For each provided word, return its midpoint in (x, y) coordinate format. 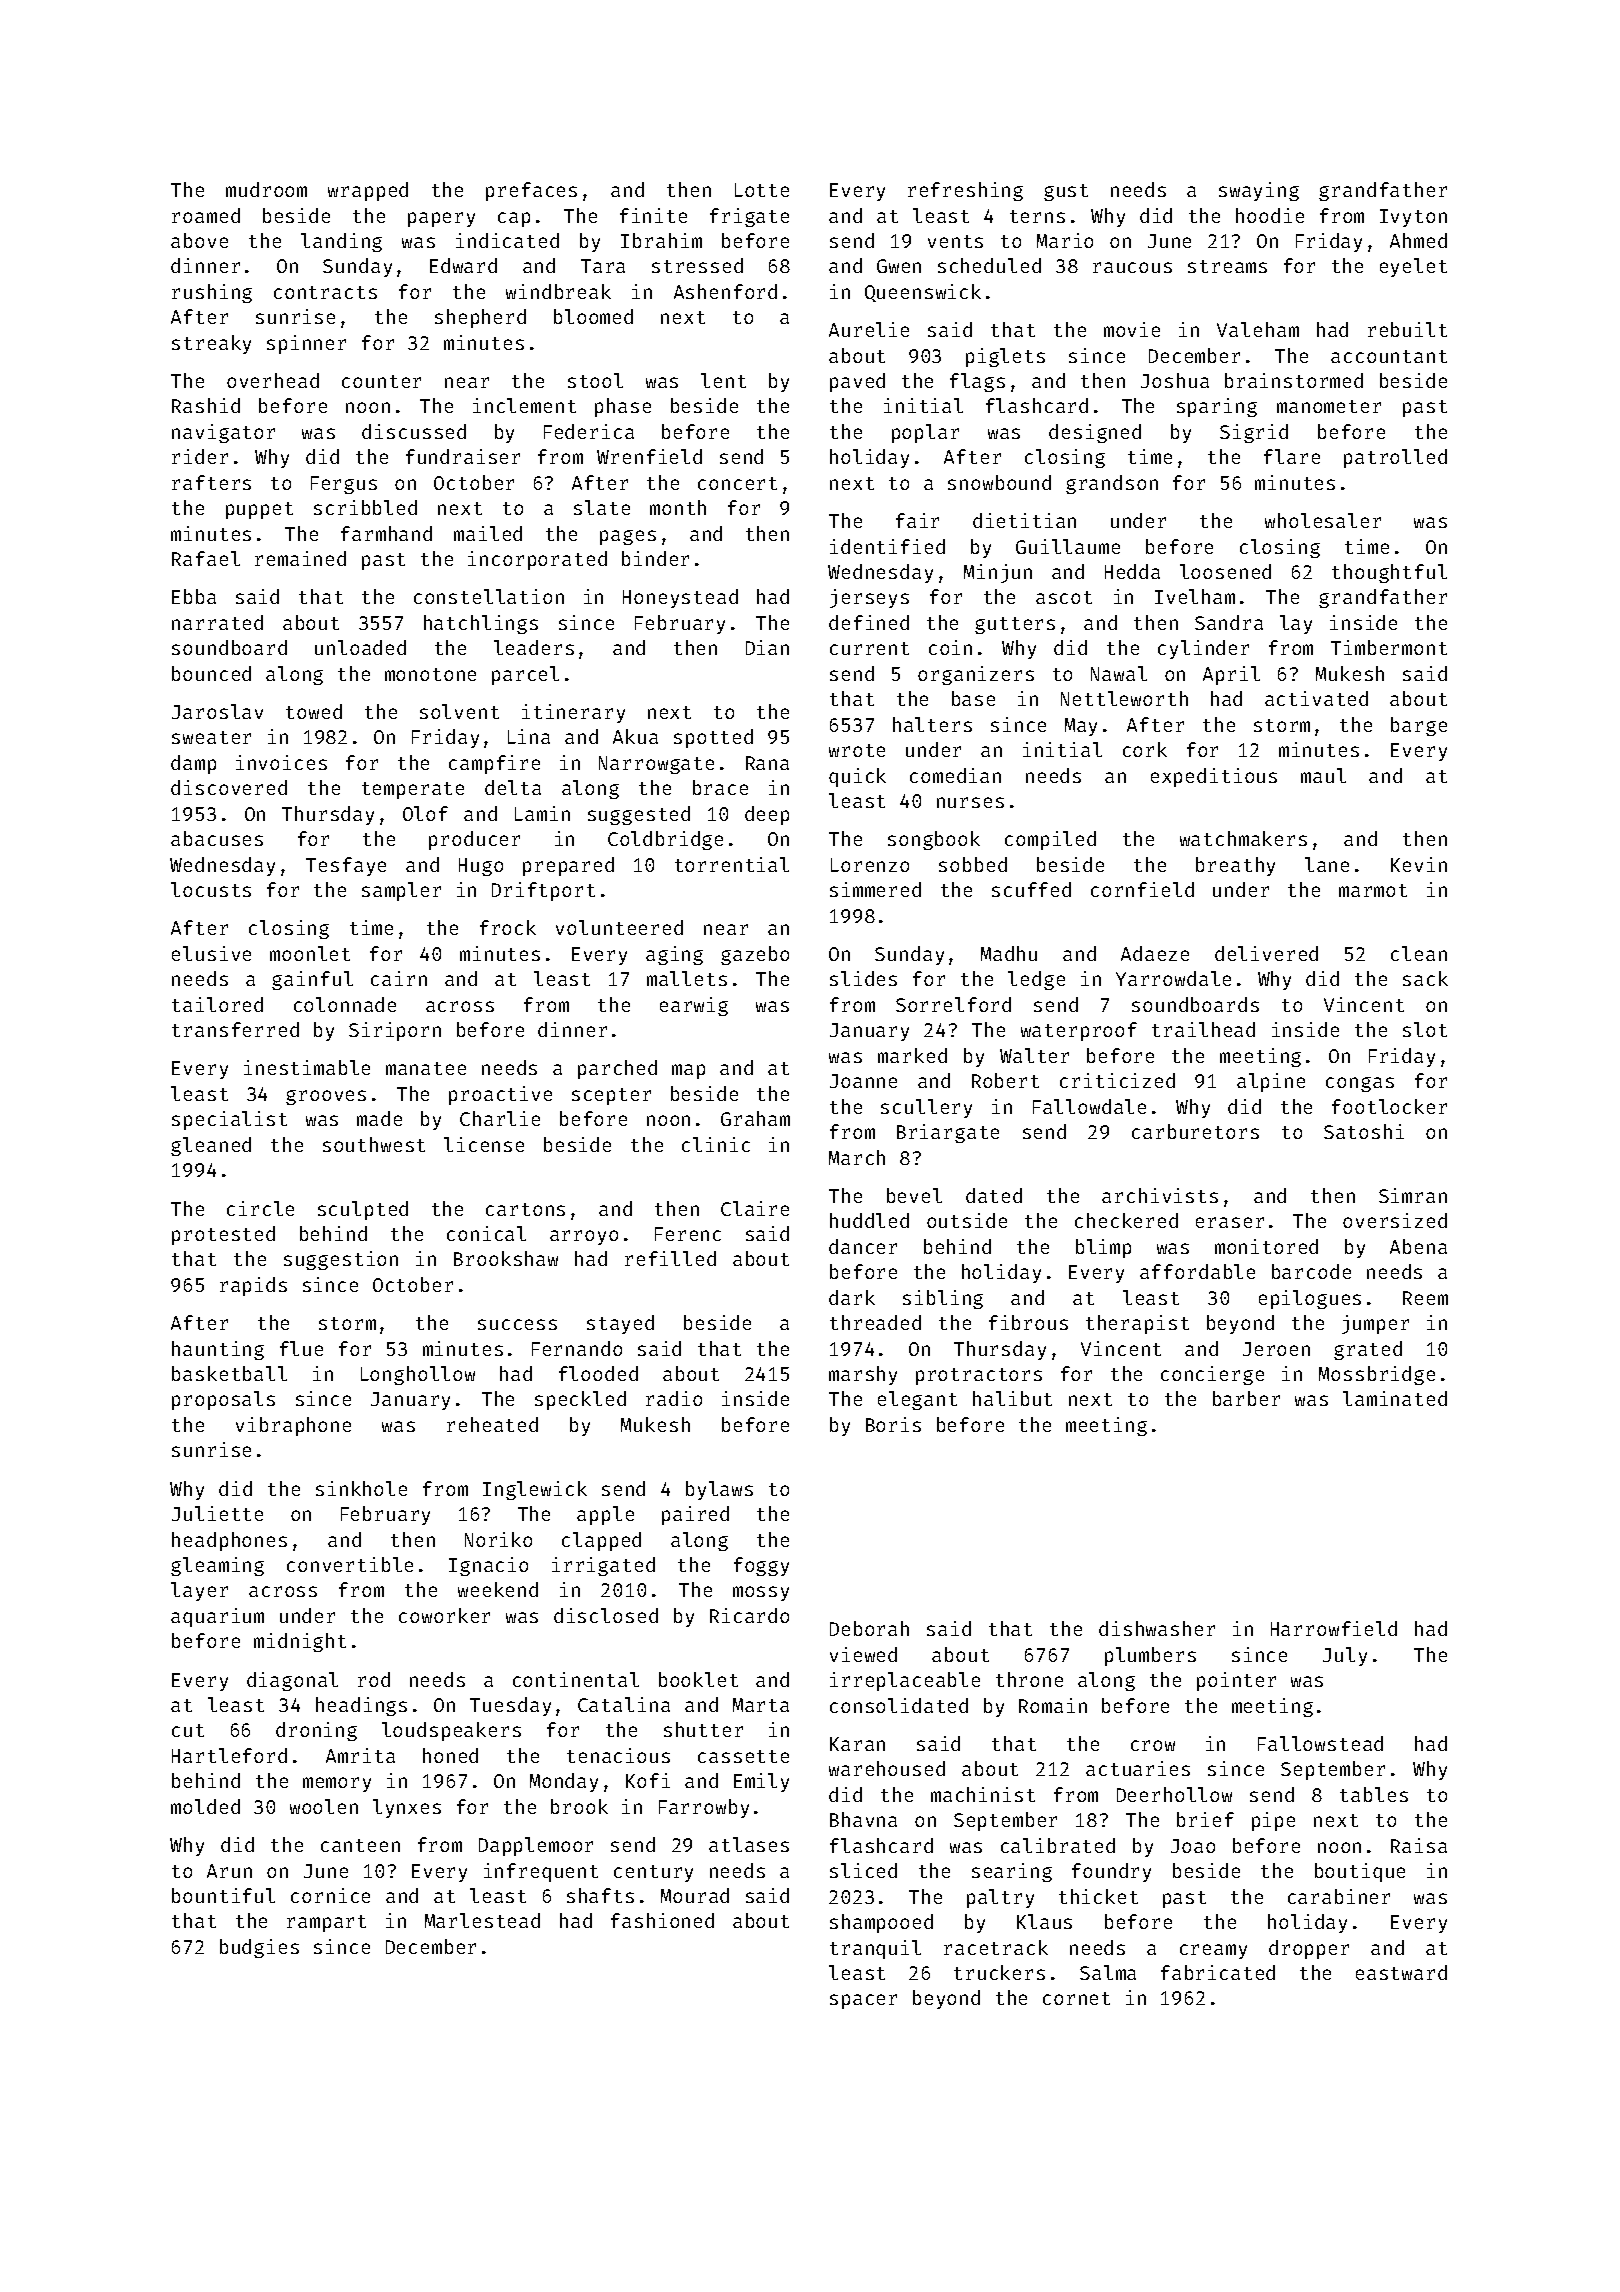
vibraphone (293, 1426)
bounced (211, 673)
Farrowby (704, 1808)
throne (1029, 1679)
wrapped (368, 191)
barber (1246, 1398)
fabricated (1218, 1972)
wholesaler (1323, 520)
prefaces (531, 191)
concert (737, 483)
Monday (564, 1782)
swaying (1259, 191)
